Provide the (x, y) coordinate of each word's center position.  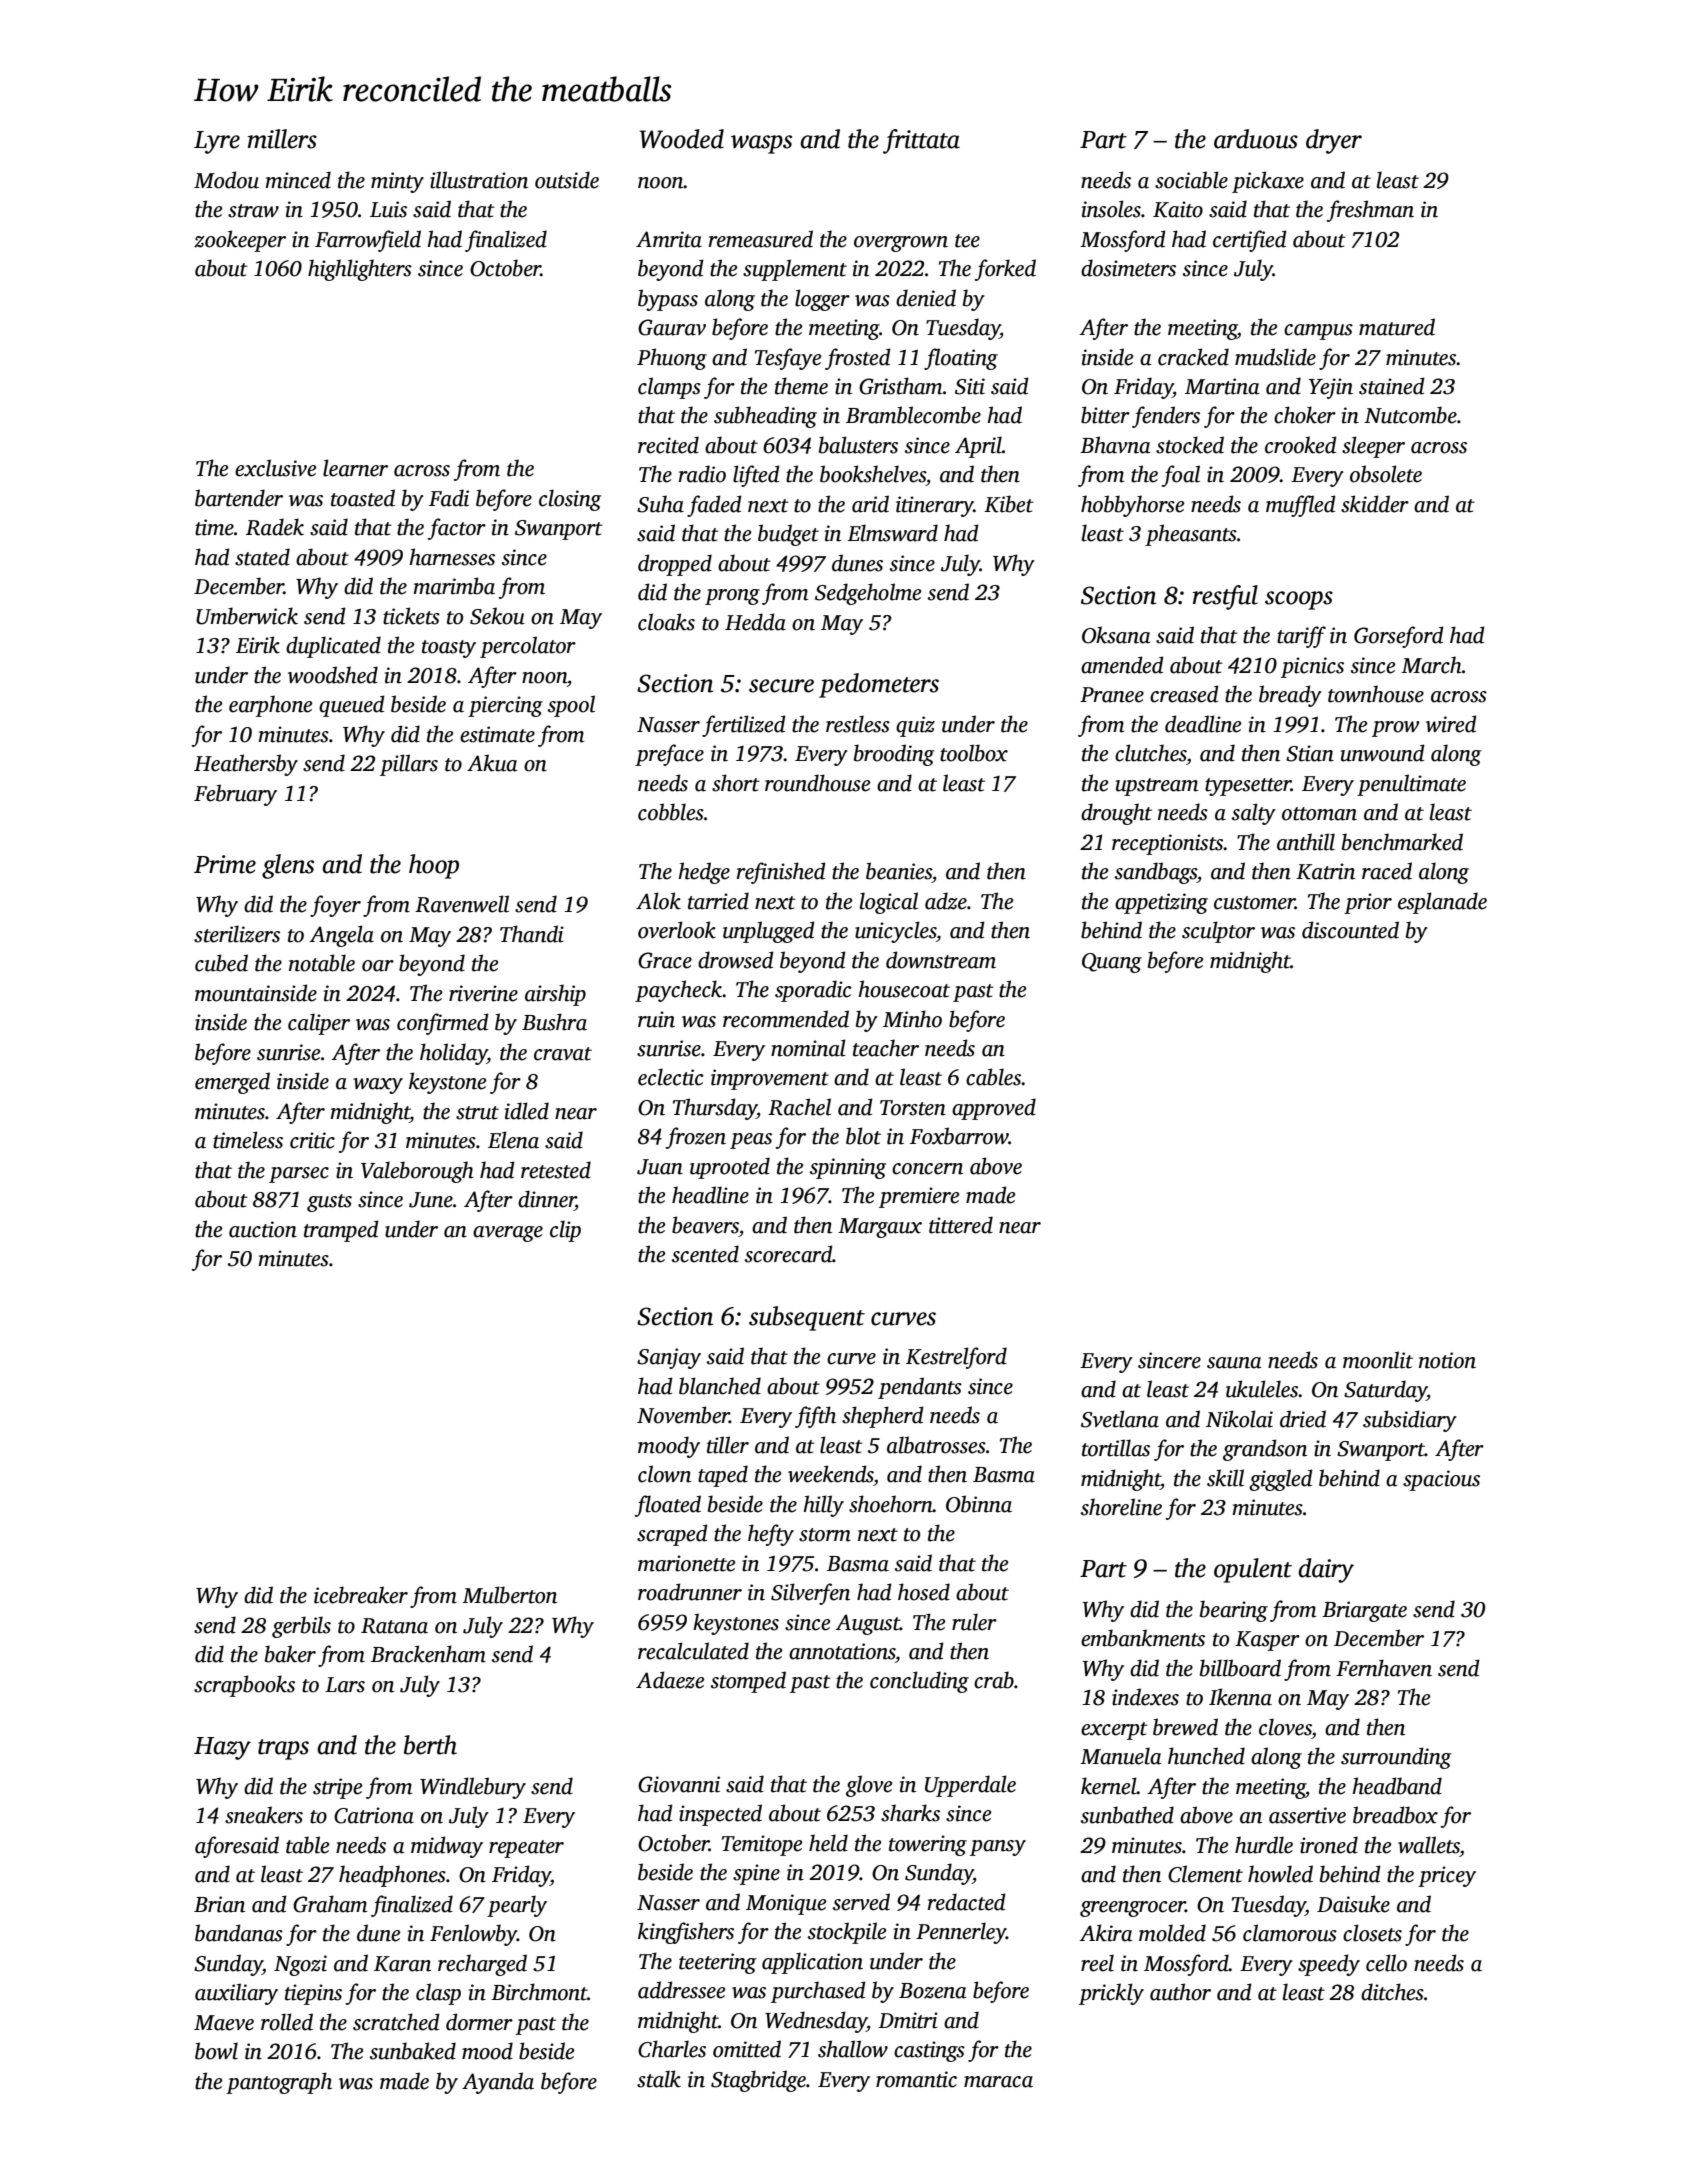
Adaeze (670, 1680)
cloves (1285, 1727)
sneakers (264, 1815)
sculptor (1218, 932)
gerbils (301, 1627)
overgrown (901, 244)
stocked (1190, 445)
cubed (221, 963)
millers (282, 139)
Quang (1112, 963)
